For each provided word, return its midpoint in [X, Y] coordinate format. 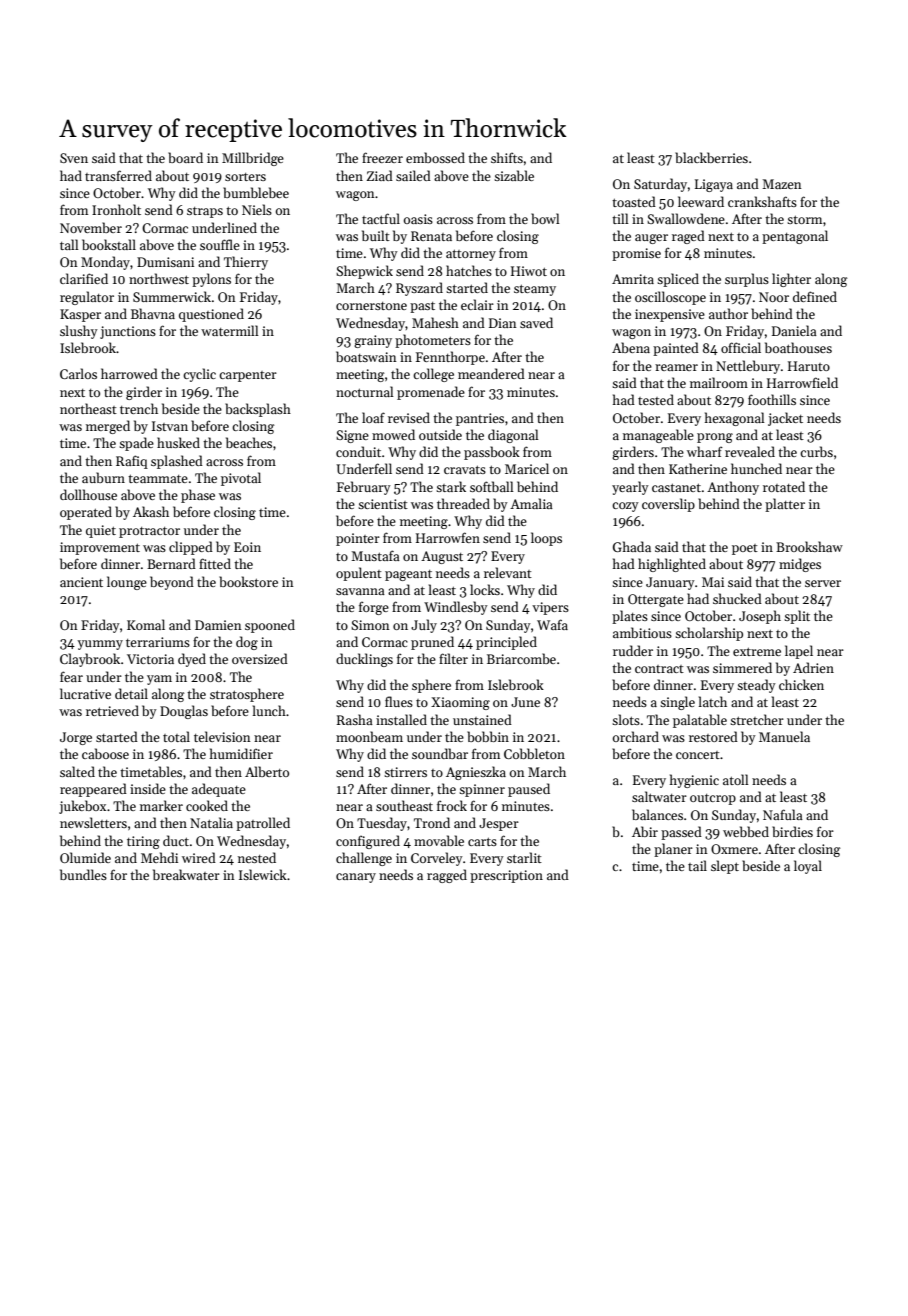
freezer [382, 157]
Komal [146, 624]
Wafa [552, 624]
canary [356, 878]
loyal [808, 867]
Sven [74, 158]
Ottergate [656, 600]
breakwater [186, 874]
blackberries [711, 157]
